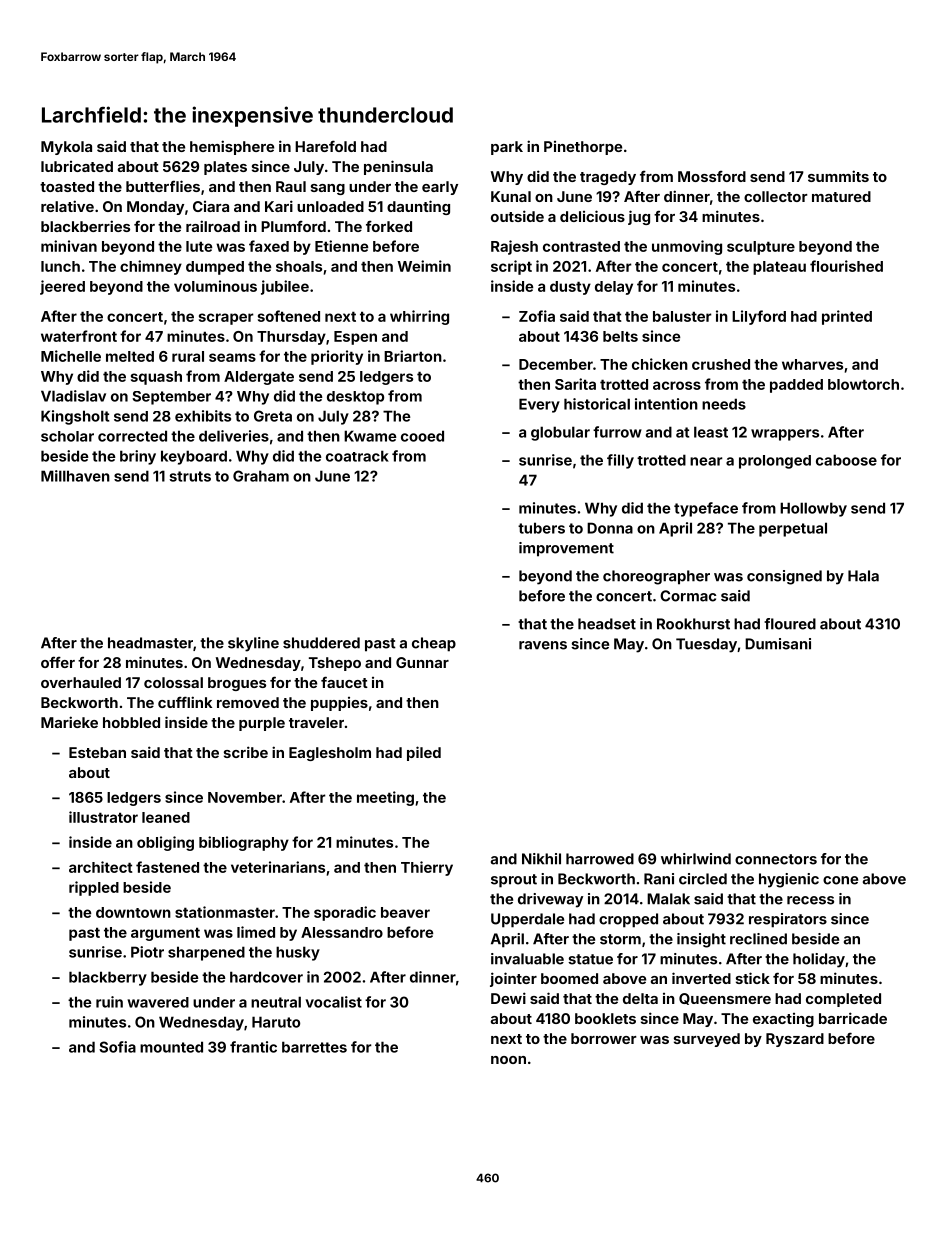 The image size is (952, 1233). What do you see at coordinates (707, 1040) in the document?
I see `surveyed` at bounding box center [707, 1040].
